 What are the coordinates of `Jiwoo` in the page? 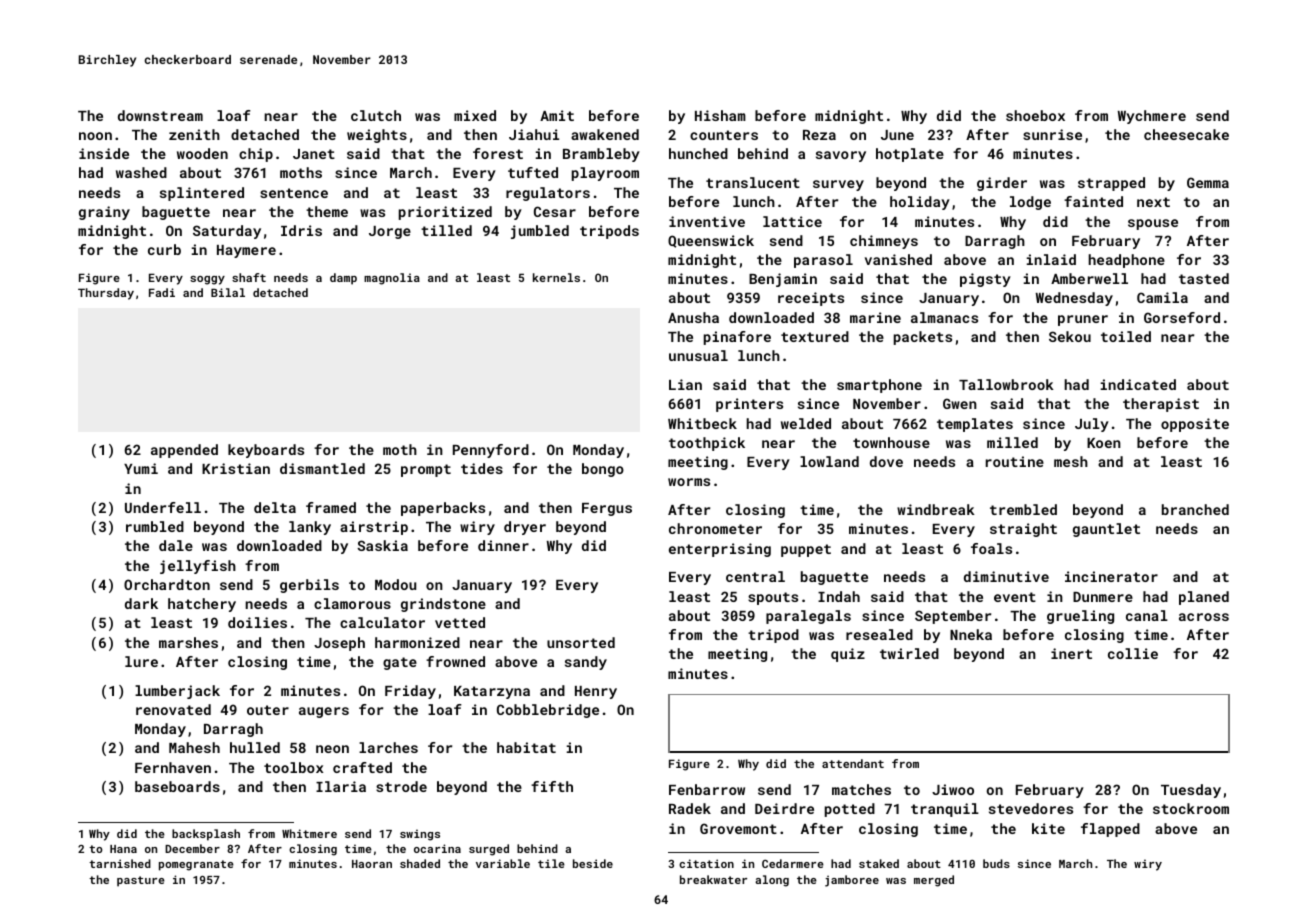 It's located at (953, 789).
